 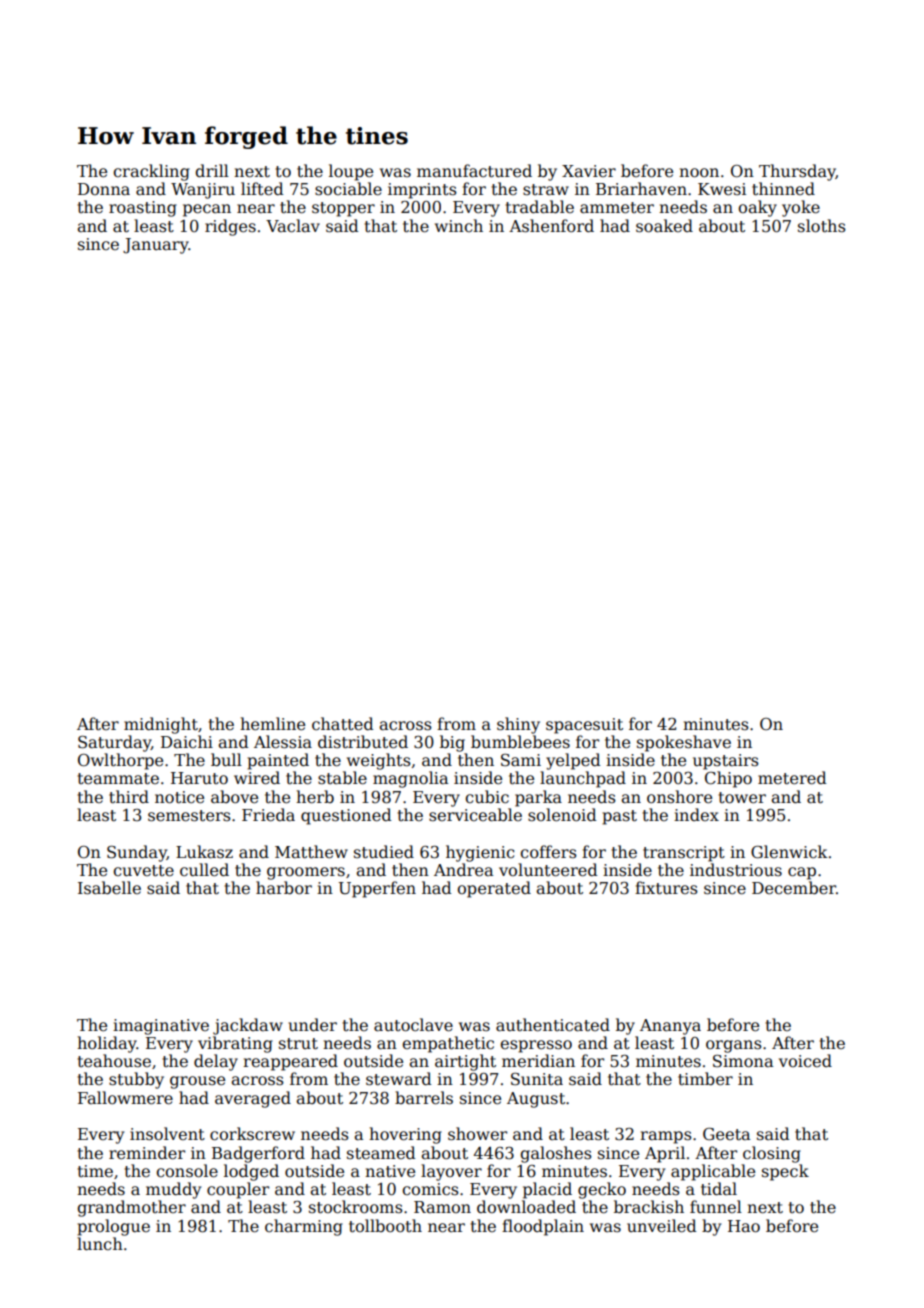 I want to click on soaked, so click(x=664, y=226).
